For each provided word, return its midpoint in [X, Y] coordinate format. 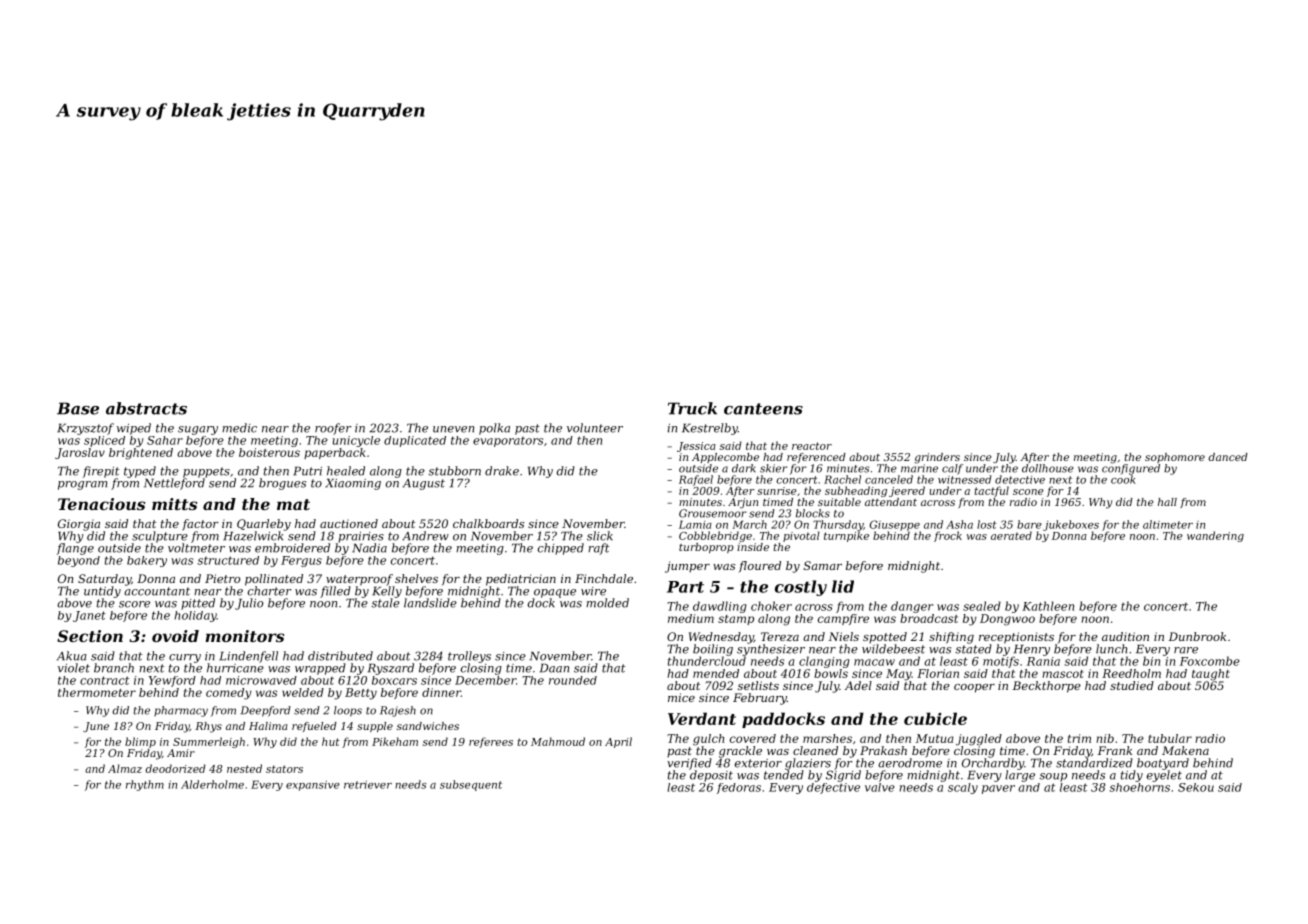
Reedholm [1131, 673]
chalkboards [488, 523]
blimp [140, 742]
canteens [763, 409]
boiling [713, 650]
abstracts [146, 408]
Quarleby [264, 525]
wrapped [320, 669]
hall [1167, 502]
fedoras [739, 788]
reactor [812, 446]
